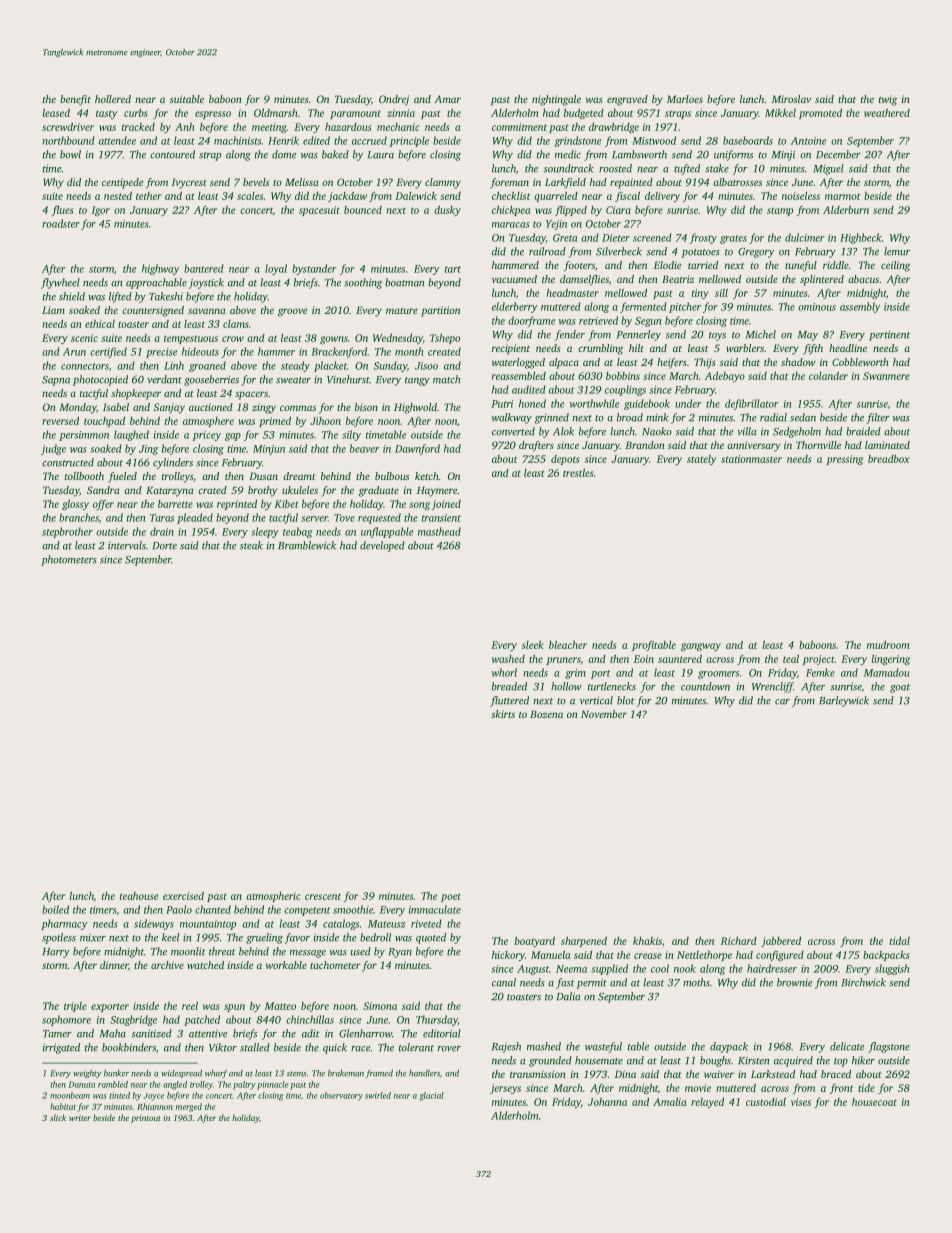  Describe the element at coordinates (108, 352) in the image. I see `certified` at that location.
